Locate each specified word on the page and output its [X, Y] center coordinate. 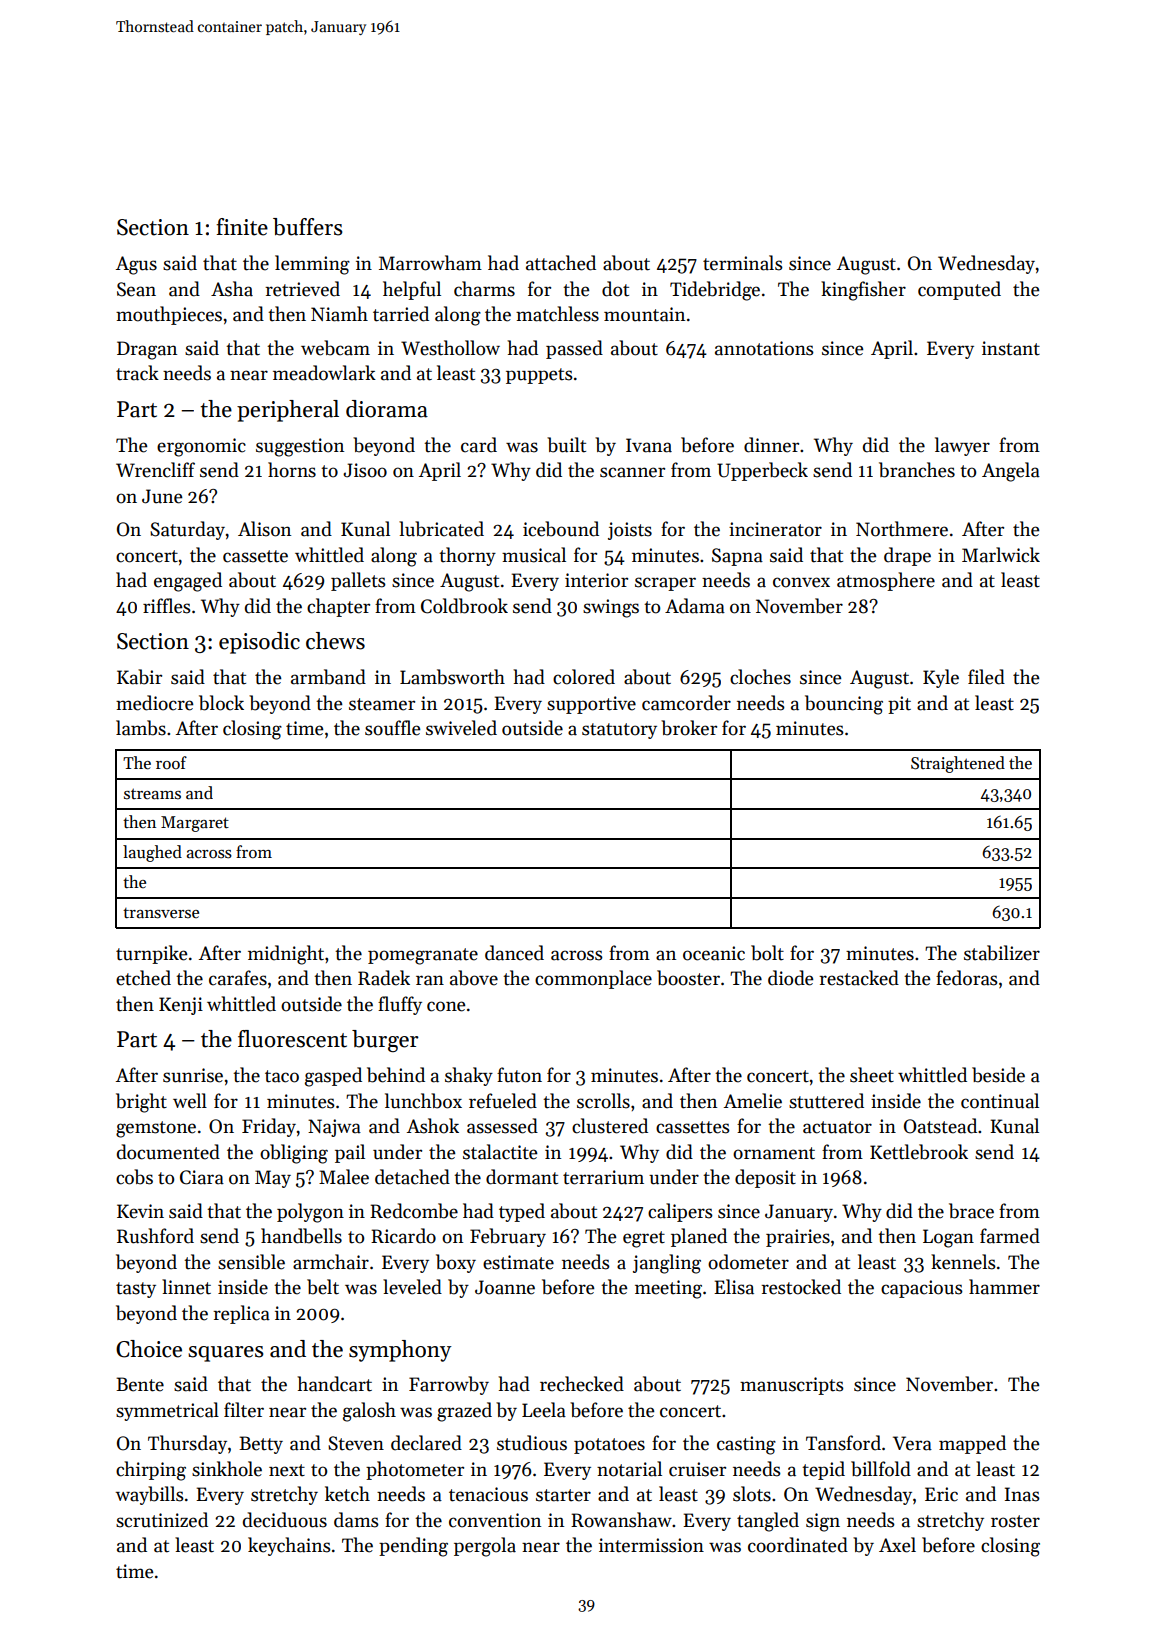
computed [959, 290]
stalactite [500, 1152]
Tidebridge [715, 291]
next [287, 1470]
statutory [619, 731]
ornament [774, 1153]
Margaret [195, 824]
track [137, 373]
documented [168, 1152]
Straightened [958, 764]
